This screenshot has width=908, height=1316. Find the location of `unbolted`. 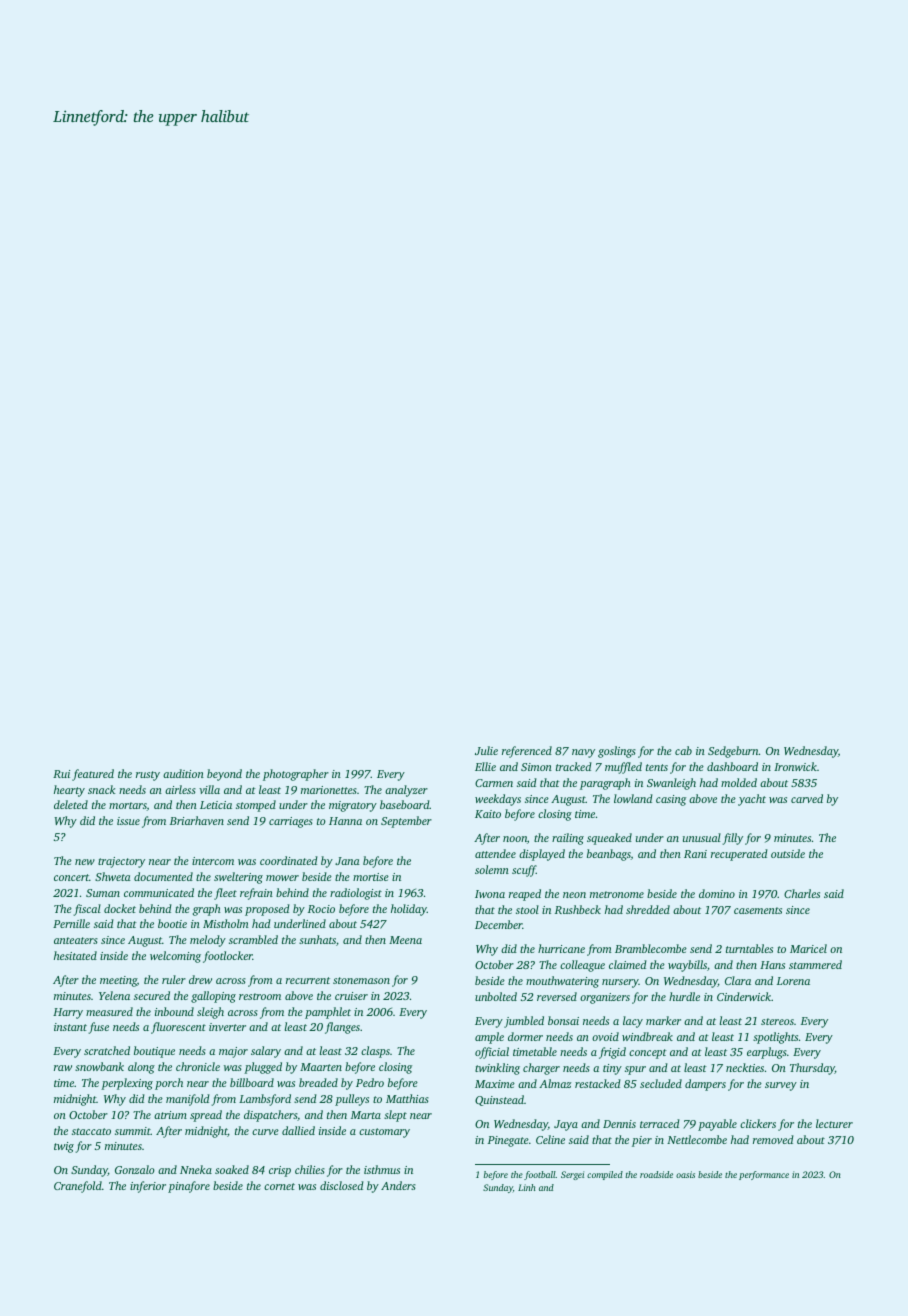

unbolted is located at coordinates (496, 996).
